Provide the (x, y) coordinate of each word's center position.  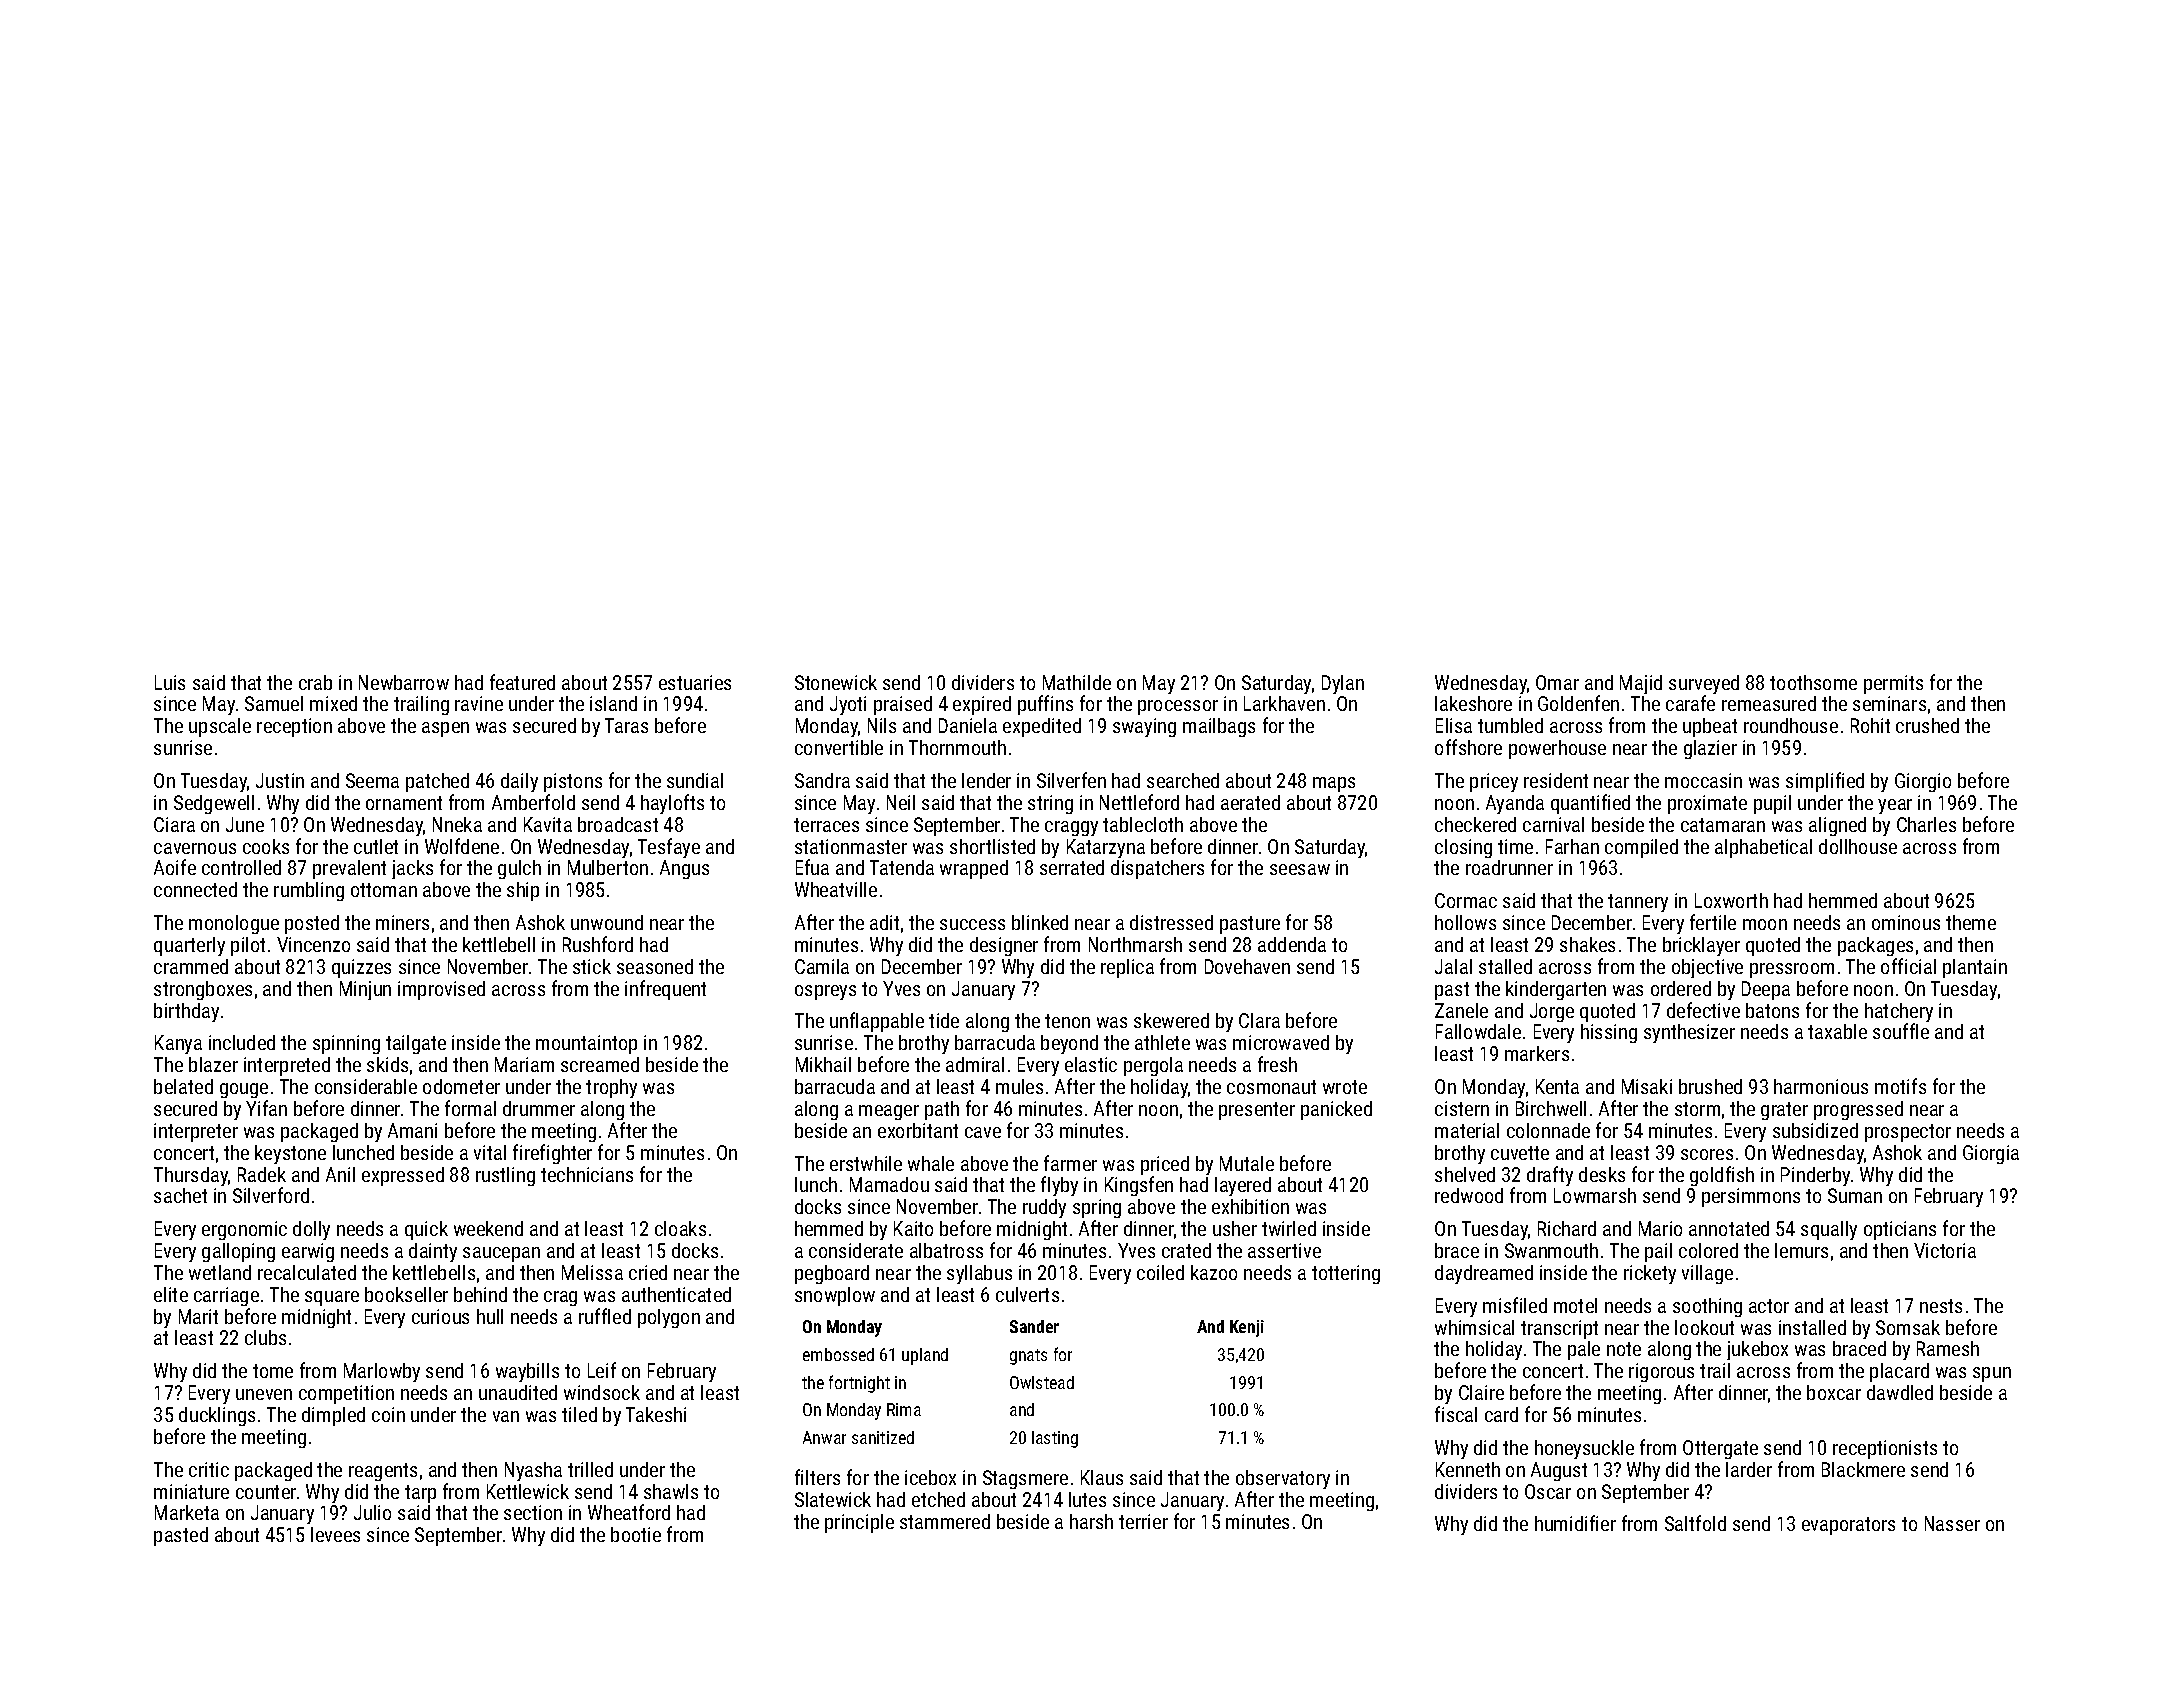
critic (209, 1469)
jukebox (1757, 1350)
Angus (684, 869)
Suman (1855, 1195)
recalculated (307, 1272)
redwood (1469, 1195)
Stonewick (836, 682)
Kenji (1247, 1328)
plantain (1975, 968)
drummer (539, 1108)
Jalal (1453, 966)
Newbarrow (404, 682)
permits (1893, 684)
